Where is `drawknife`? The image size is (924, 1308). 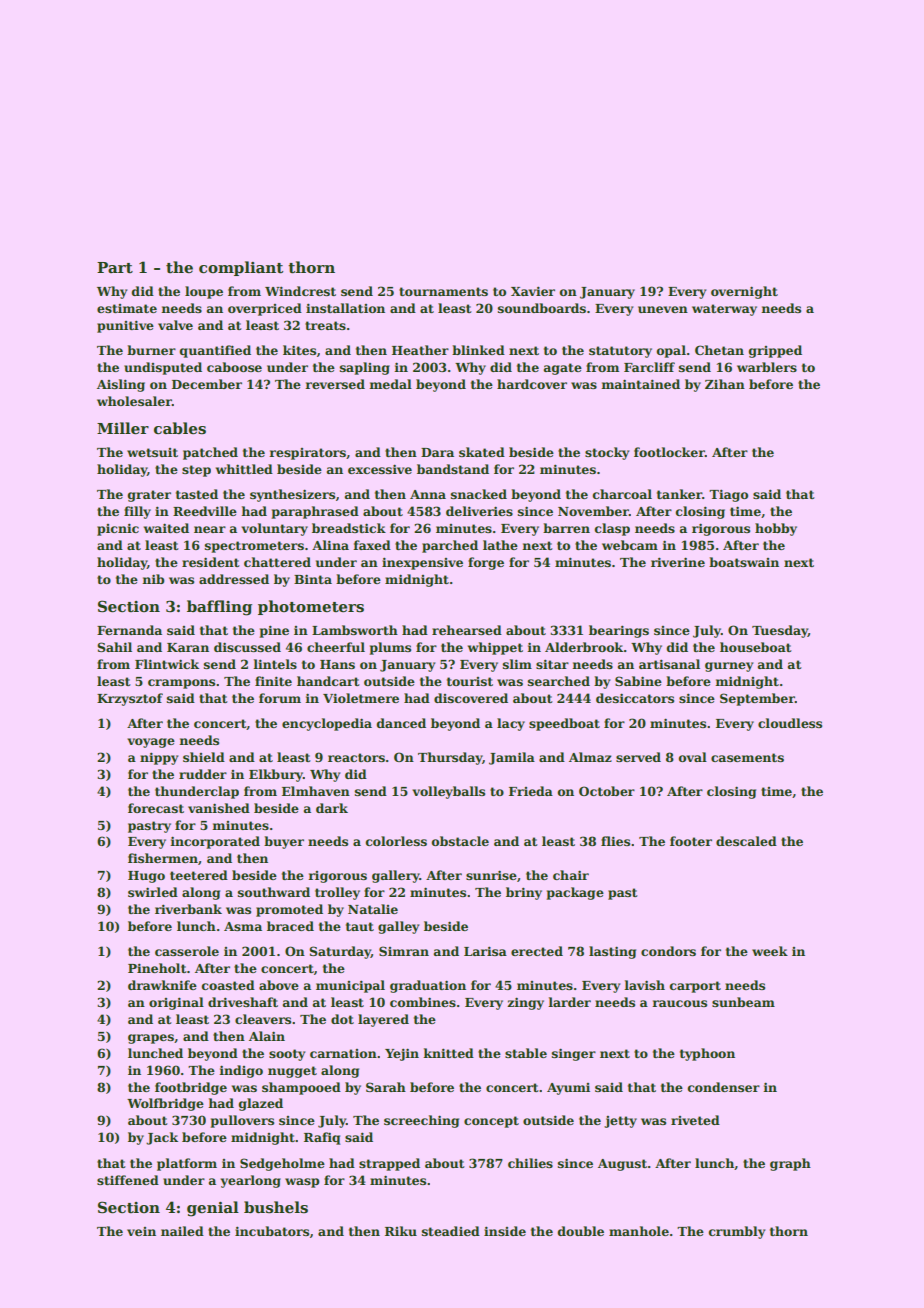 drawknife is located at coordinates (162, 985).
